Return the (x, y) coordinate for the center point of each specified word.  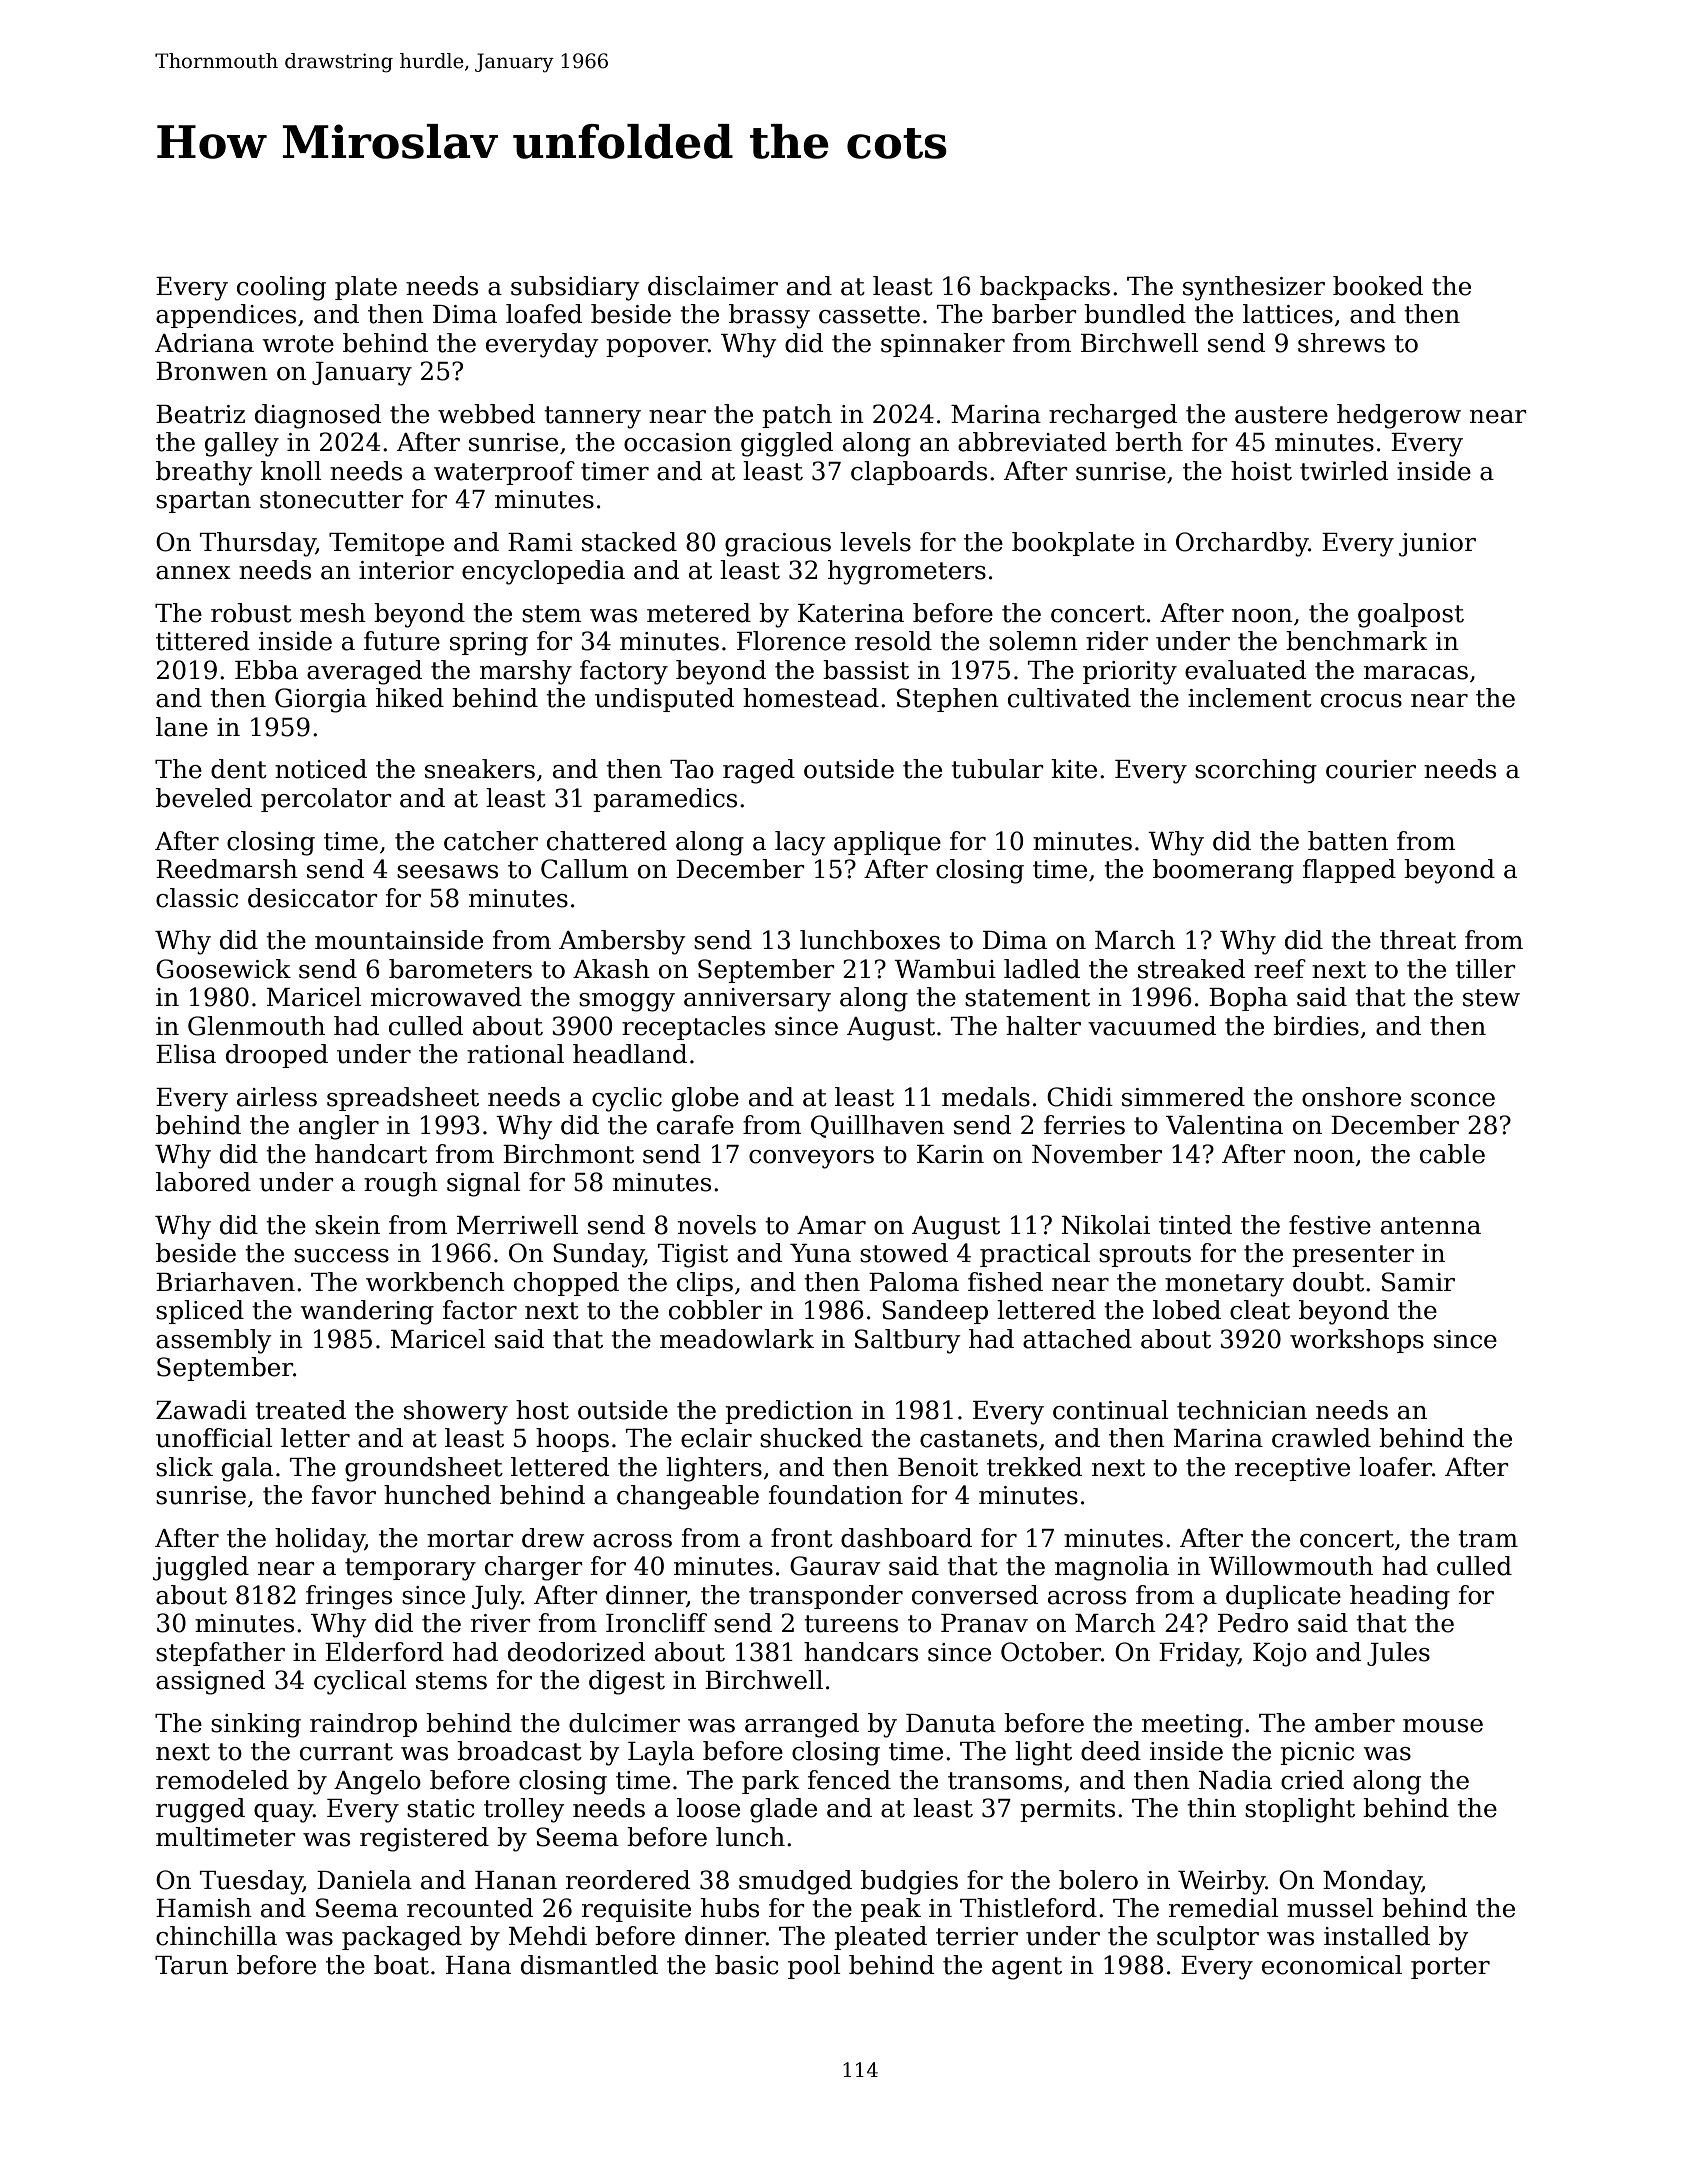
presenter (1353, 1256)
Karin (950, 1154)
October (1051, 1652)
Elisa (186, 1054)
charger (534, 1568)
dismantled (589, 1965)
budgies (909, 1882)
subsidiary (575, 288)
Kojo (1280, 1655)
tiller (1485, 969)
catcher (491, 841)
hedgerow (1399, 416)
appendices (226, 316)
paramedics (665, 800)
